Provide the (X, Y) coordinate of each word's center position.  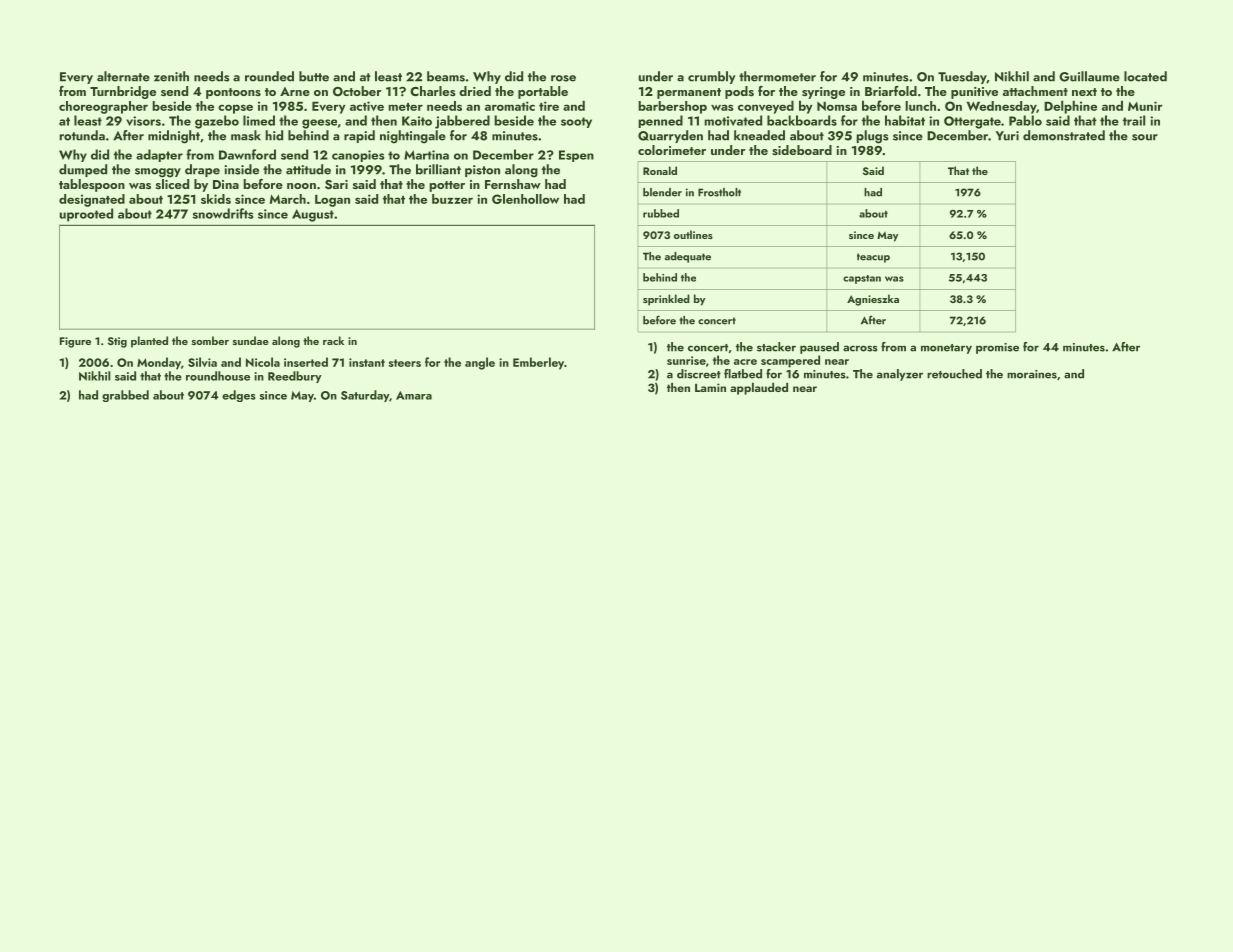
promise (997, 348)
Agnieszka (873, 300)
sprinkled (666, 300)
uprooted (86, 215)
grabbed (125, 396)
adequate (688, 257)
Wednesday (1001, 107)
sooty (576, 122)
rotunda (82, 135)
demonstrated (1064, 135)
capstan (862, 279)
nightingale (413, 137)
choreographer (103, 107)
